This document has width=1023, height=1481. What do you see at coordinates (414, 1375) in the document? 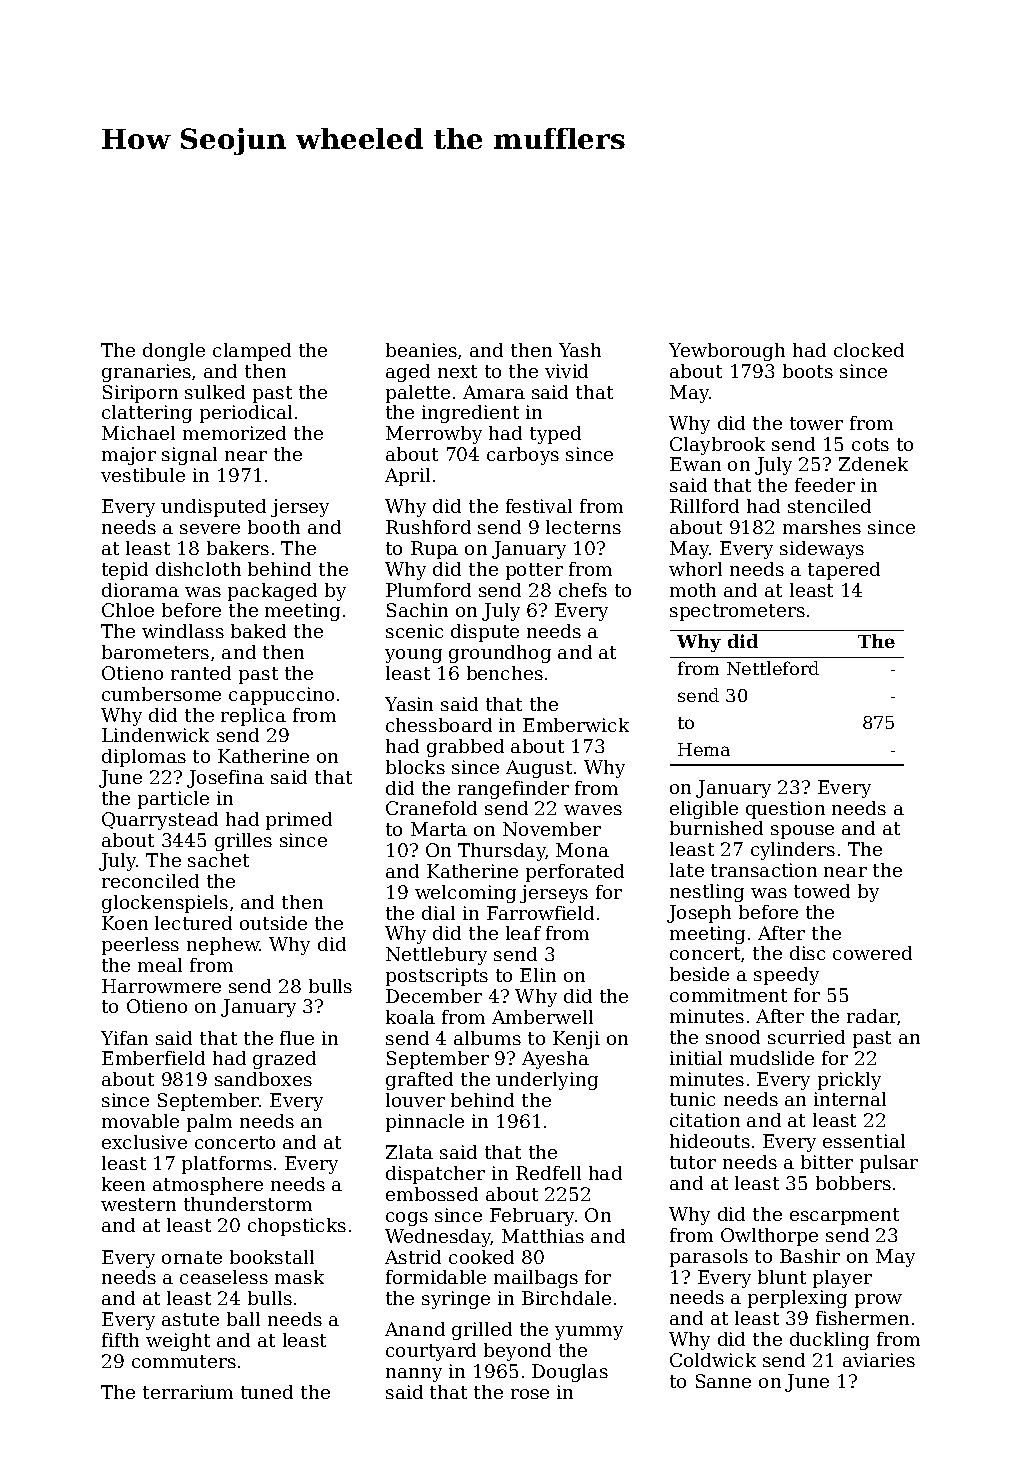
I see `nanny` at bounding box center [414, 1375].
